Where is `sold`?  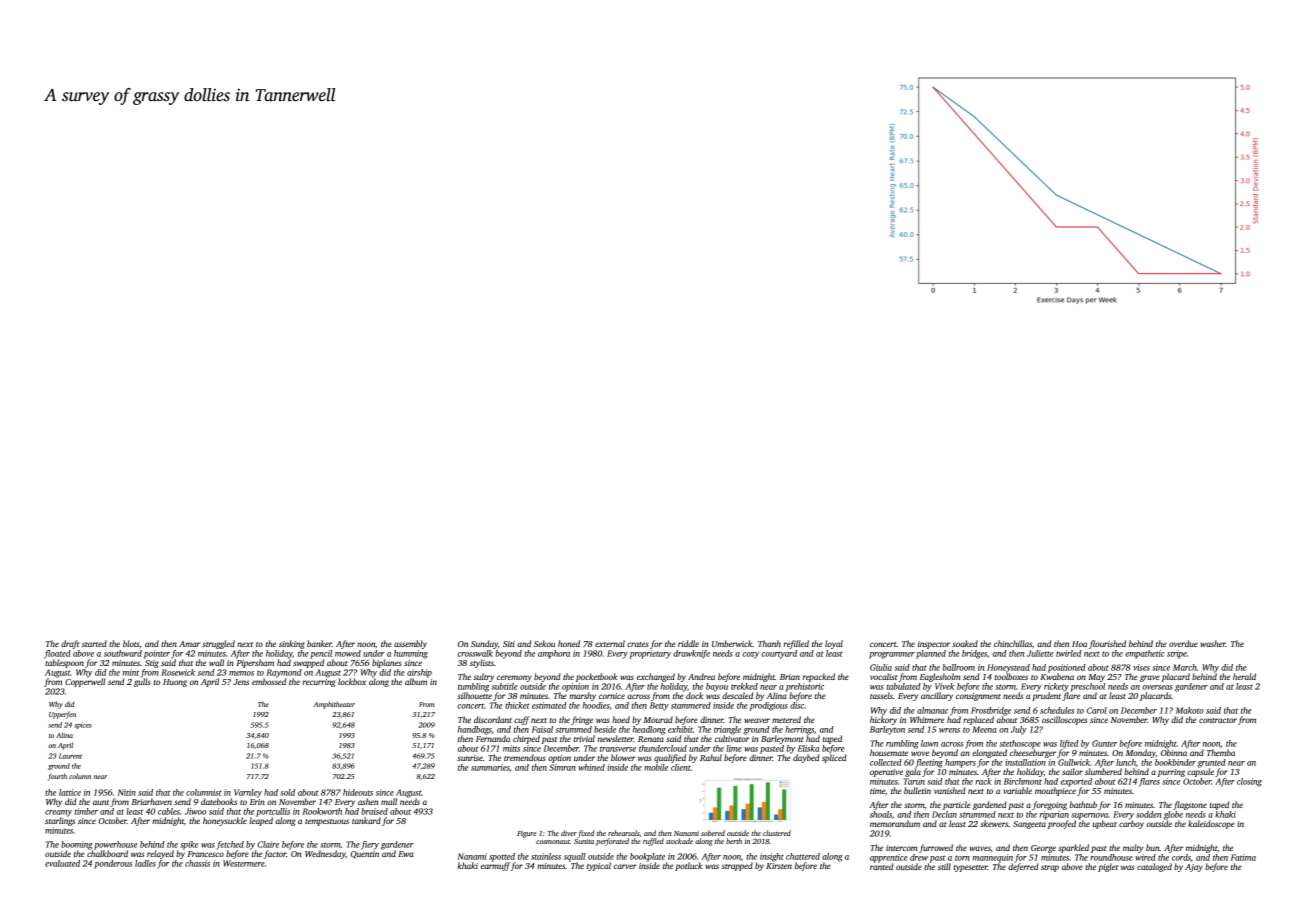
sold is located at coordinates (287, 792).
